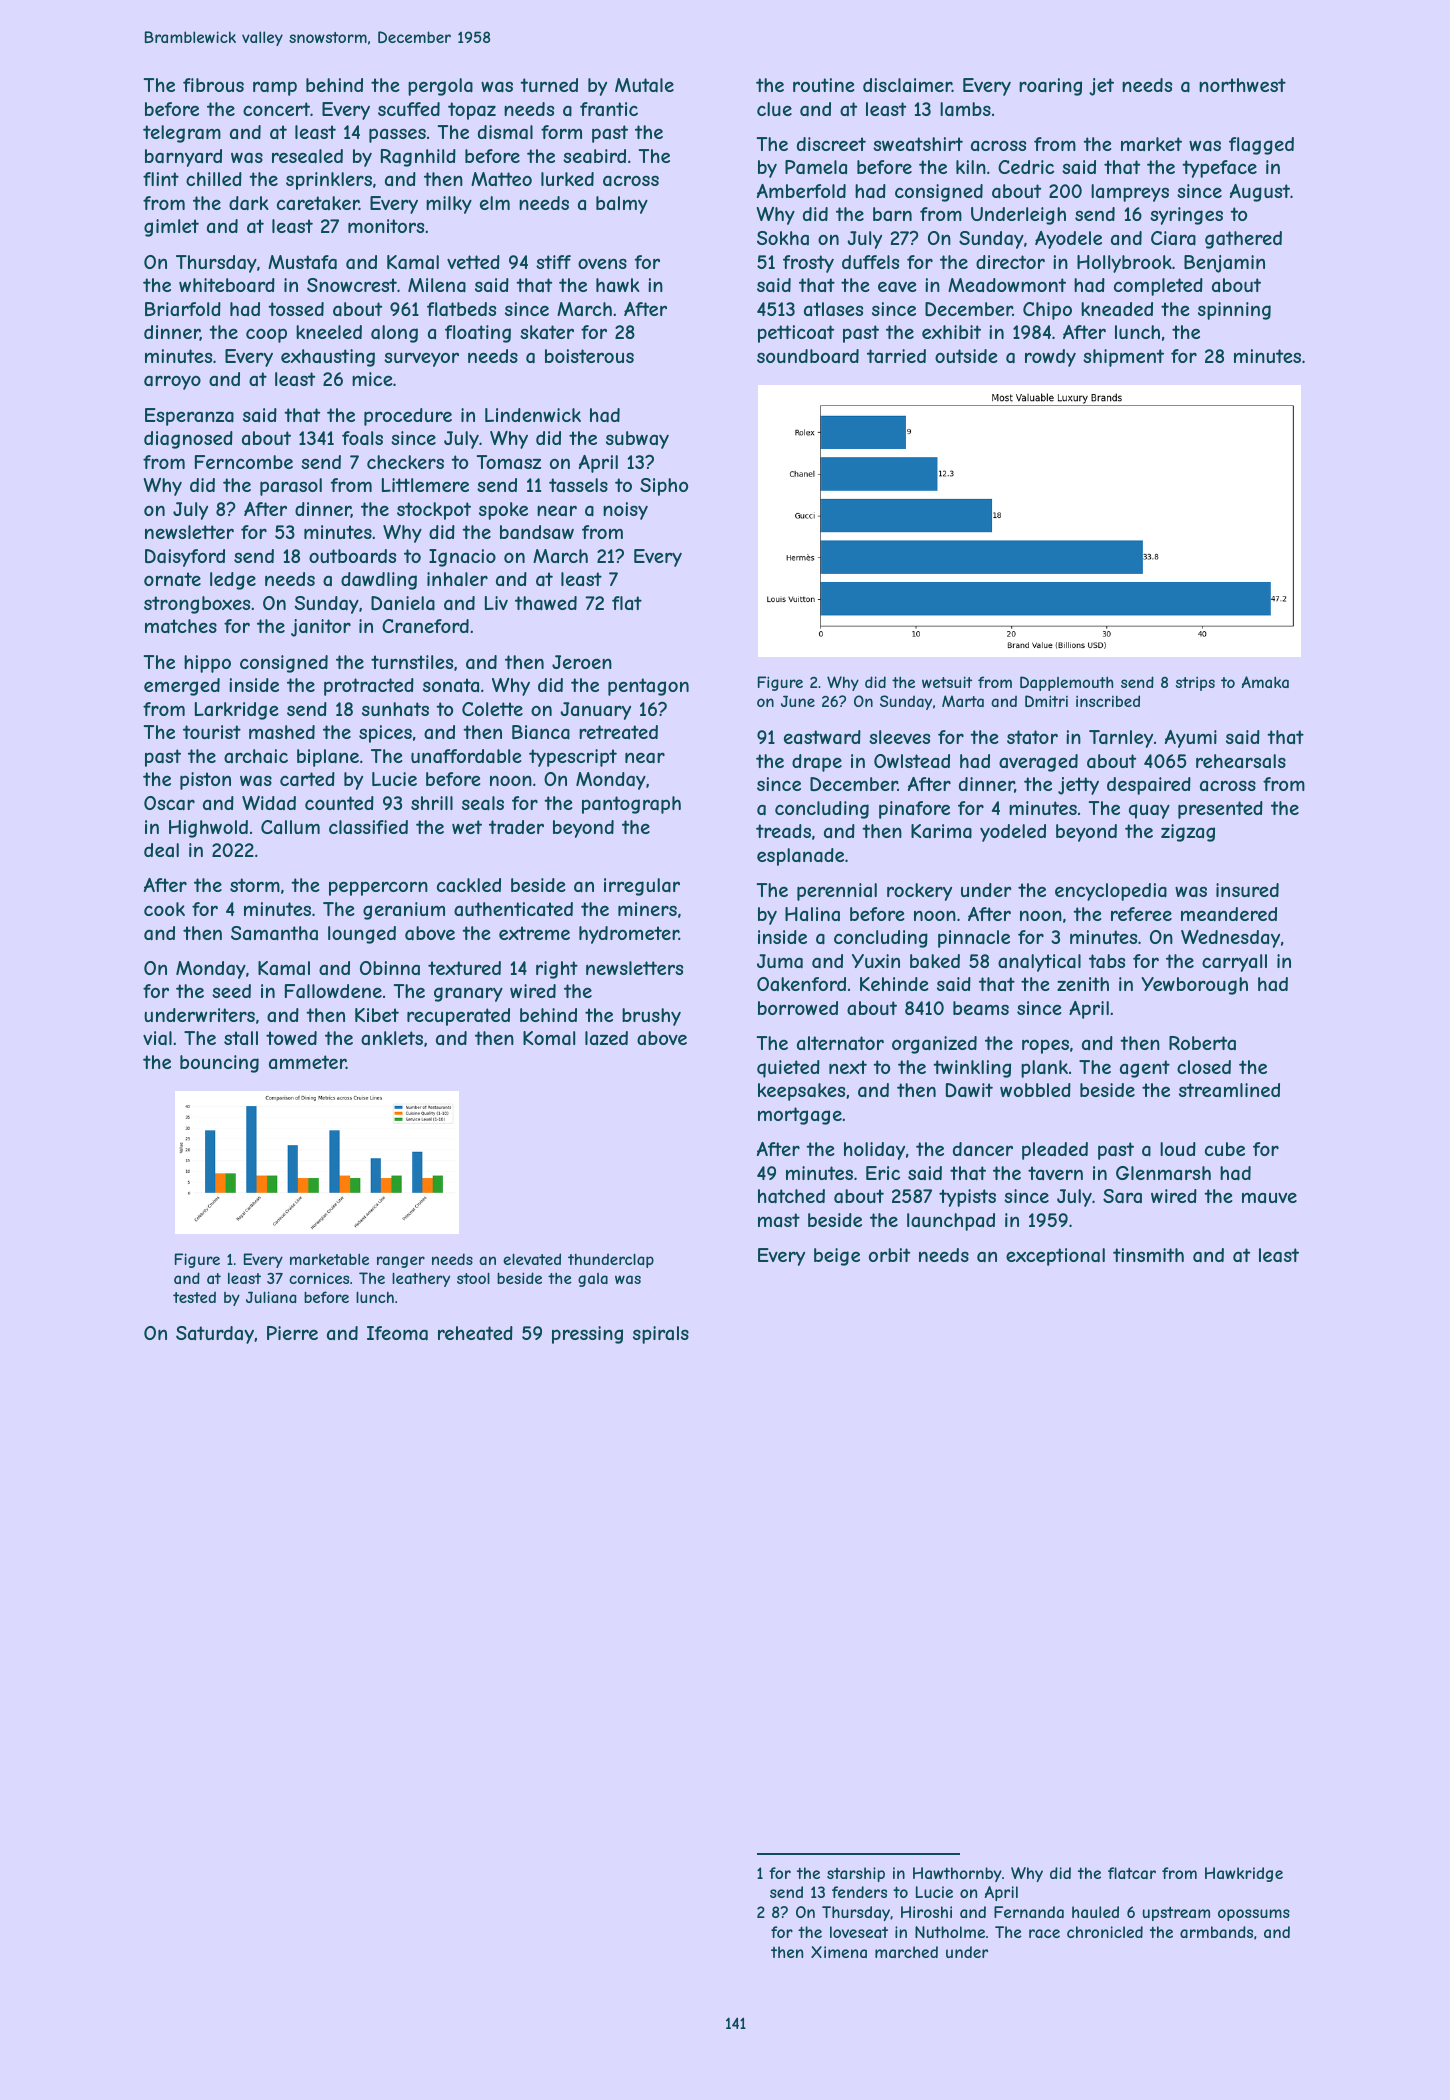 The image size is (1450, 2100). What do you see at coordinates (1148, 1255) in the screenshot?
I see `tinsmith` at bounding box center [1148, 1255].
